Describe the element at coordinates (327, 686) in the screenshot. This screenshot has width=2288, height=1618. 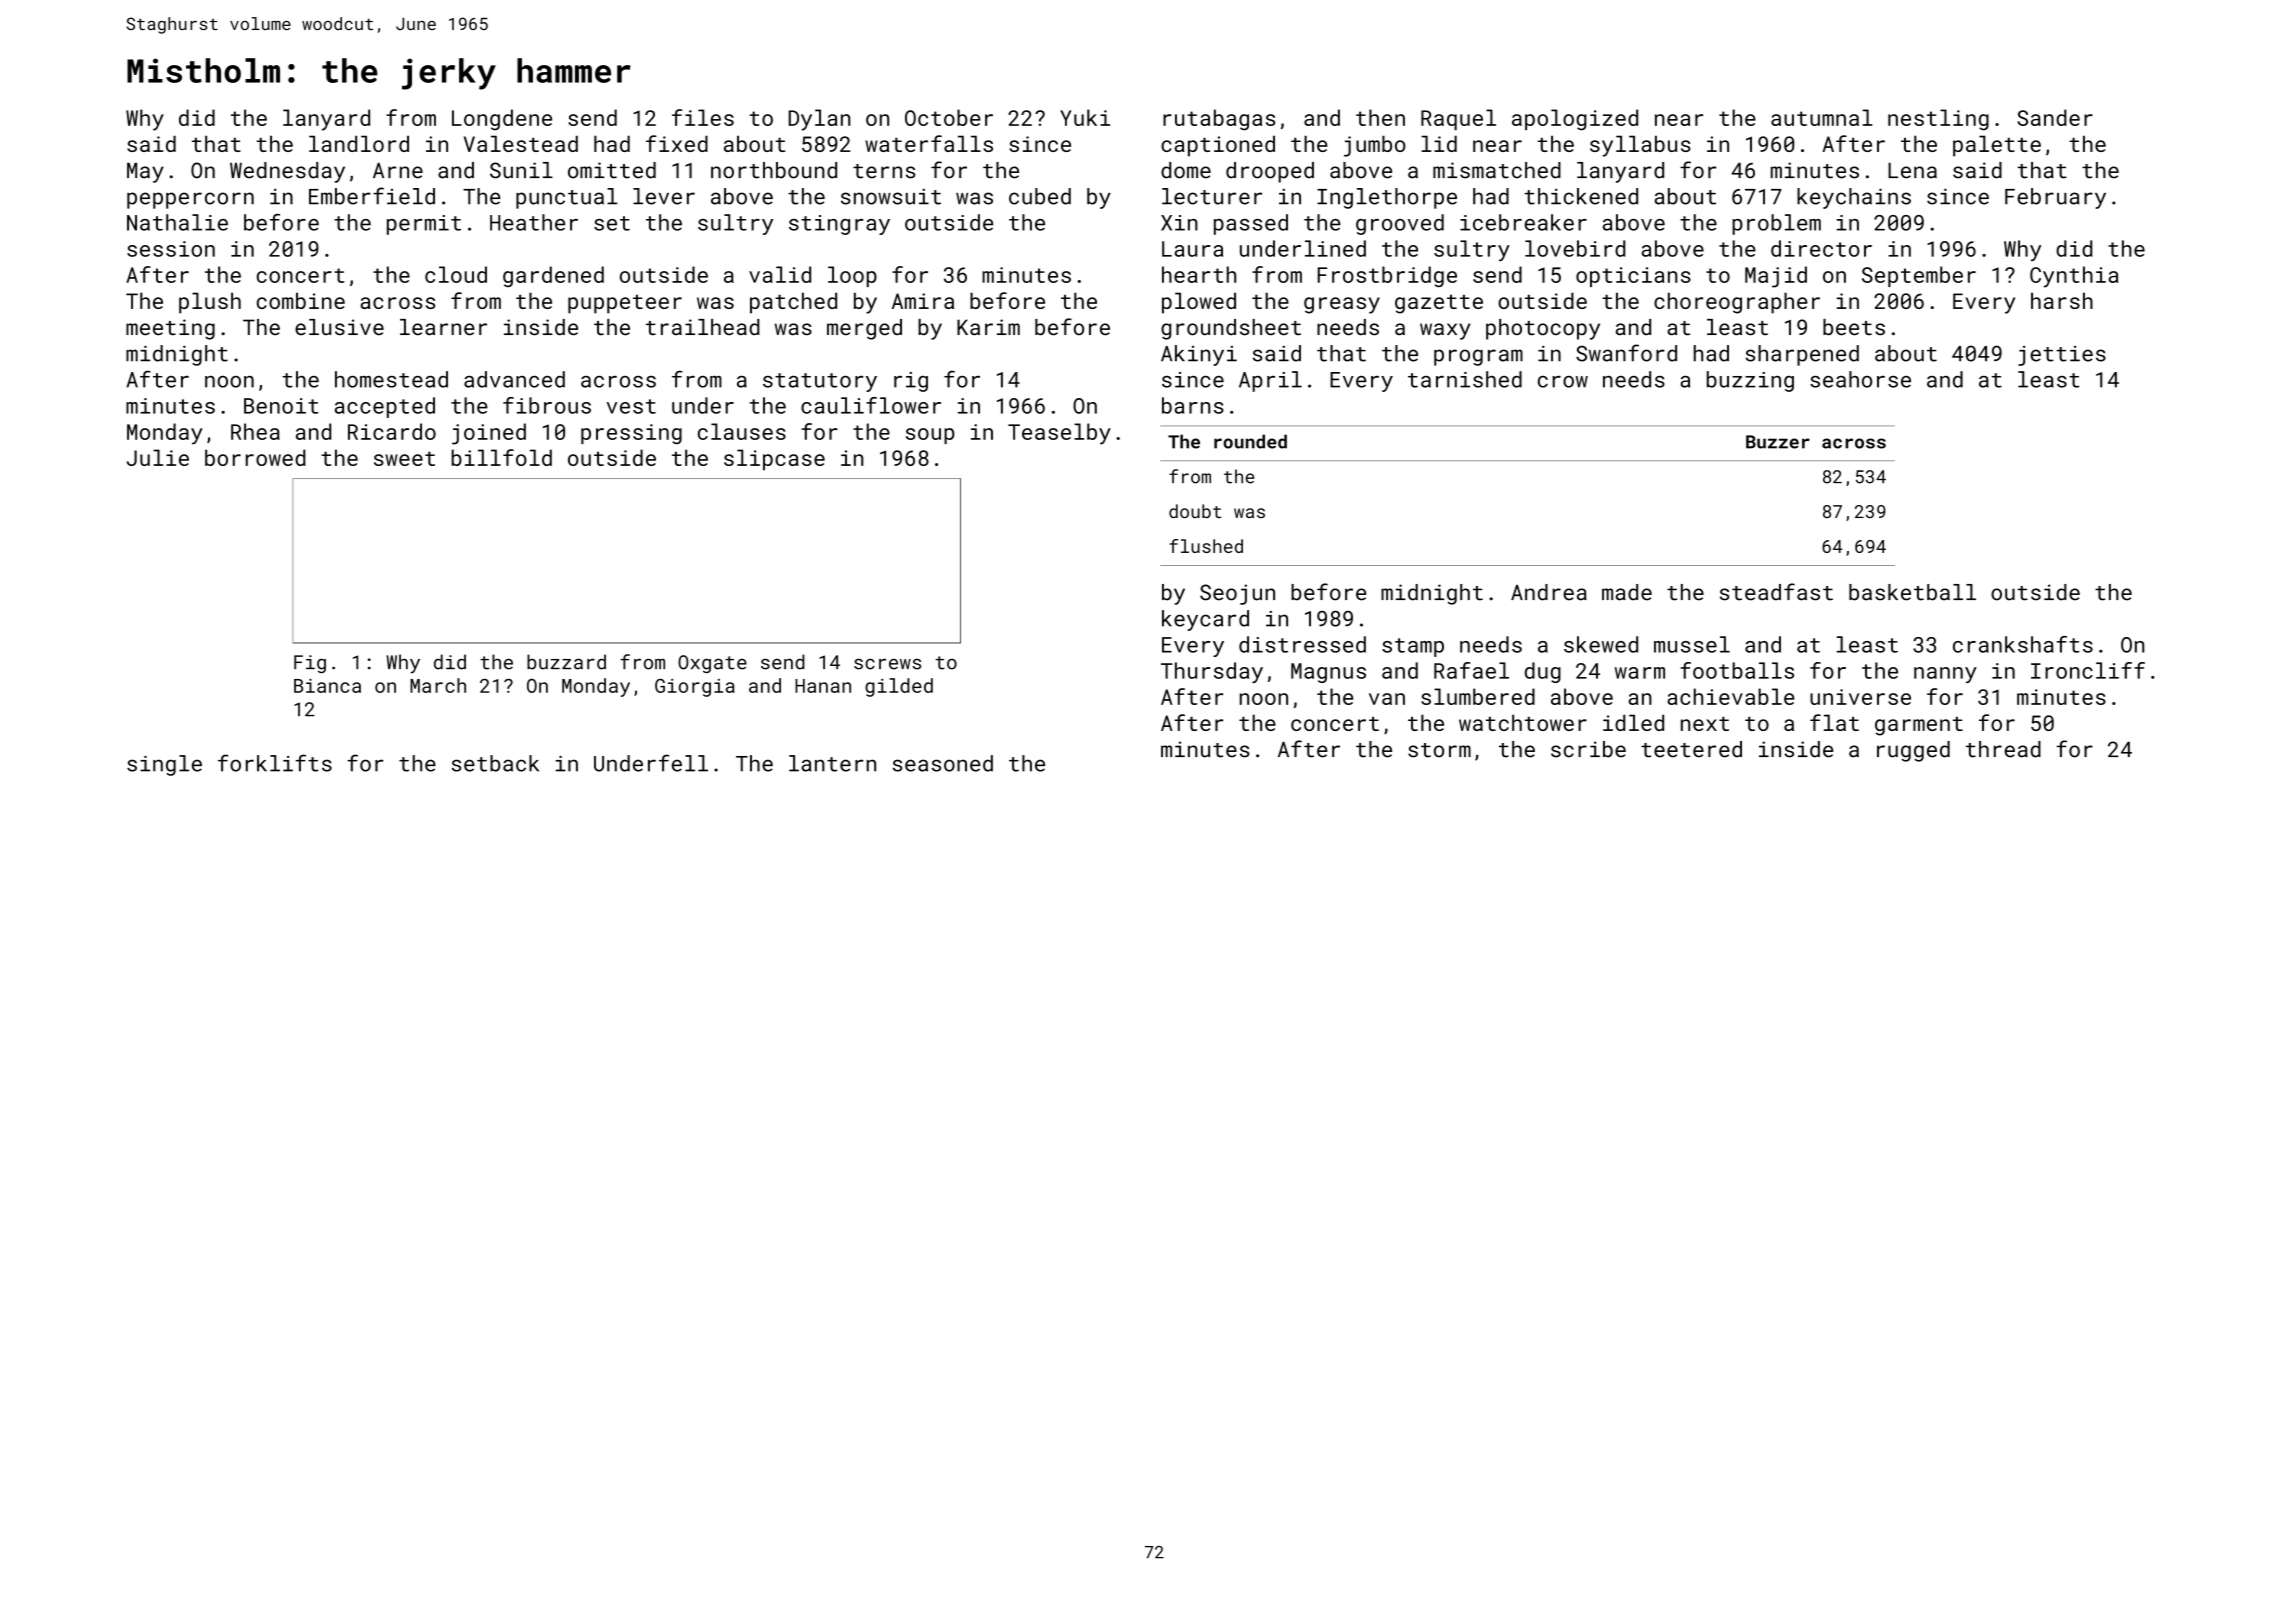
I see `Bianca` at that location.
